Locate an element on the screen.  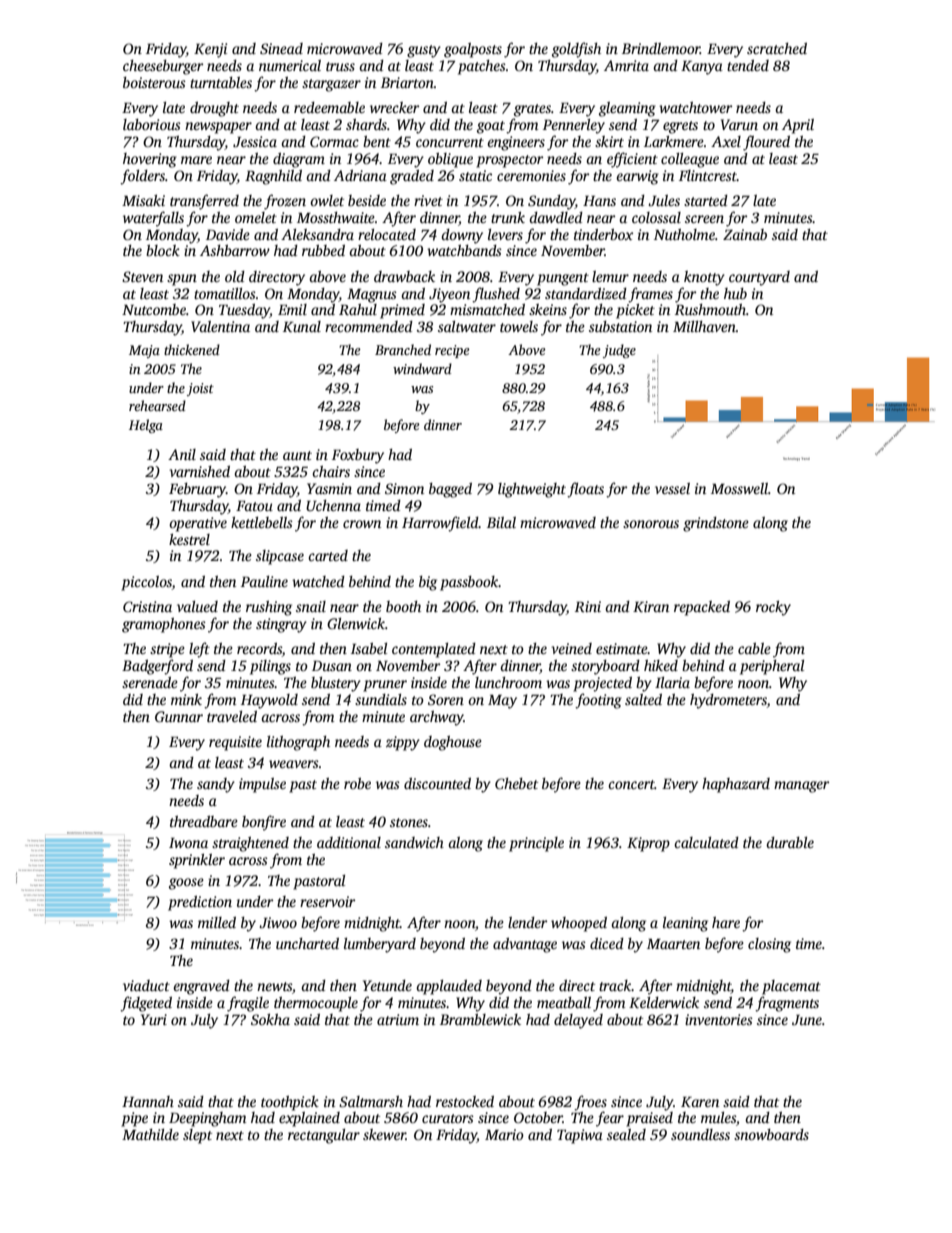
patches is located at coordinates (482, 67).
